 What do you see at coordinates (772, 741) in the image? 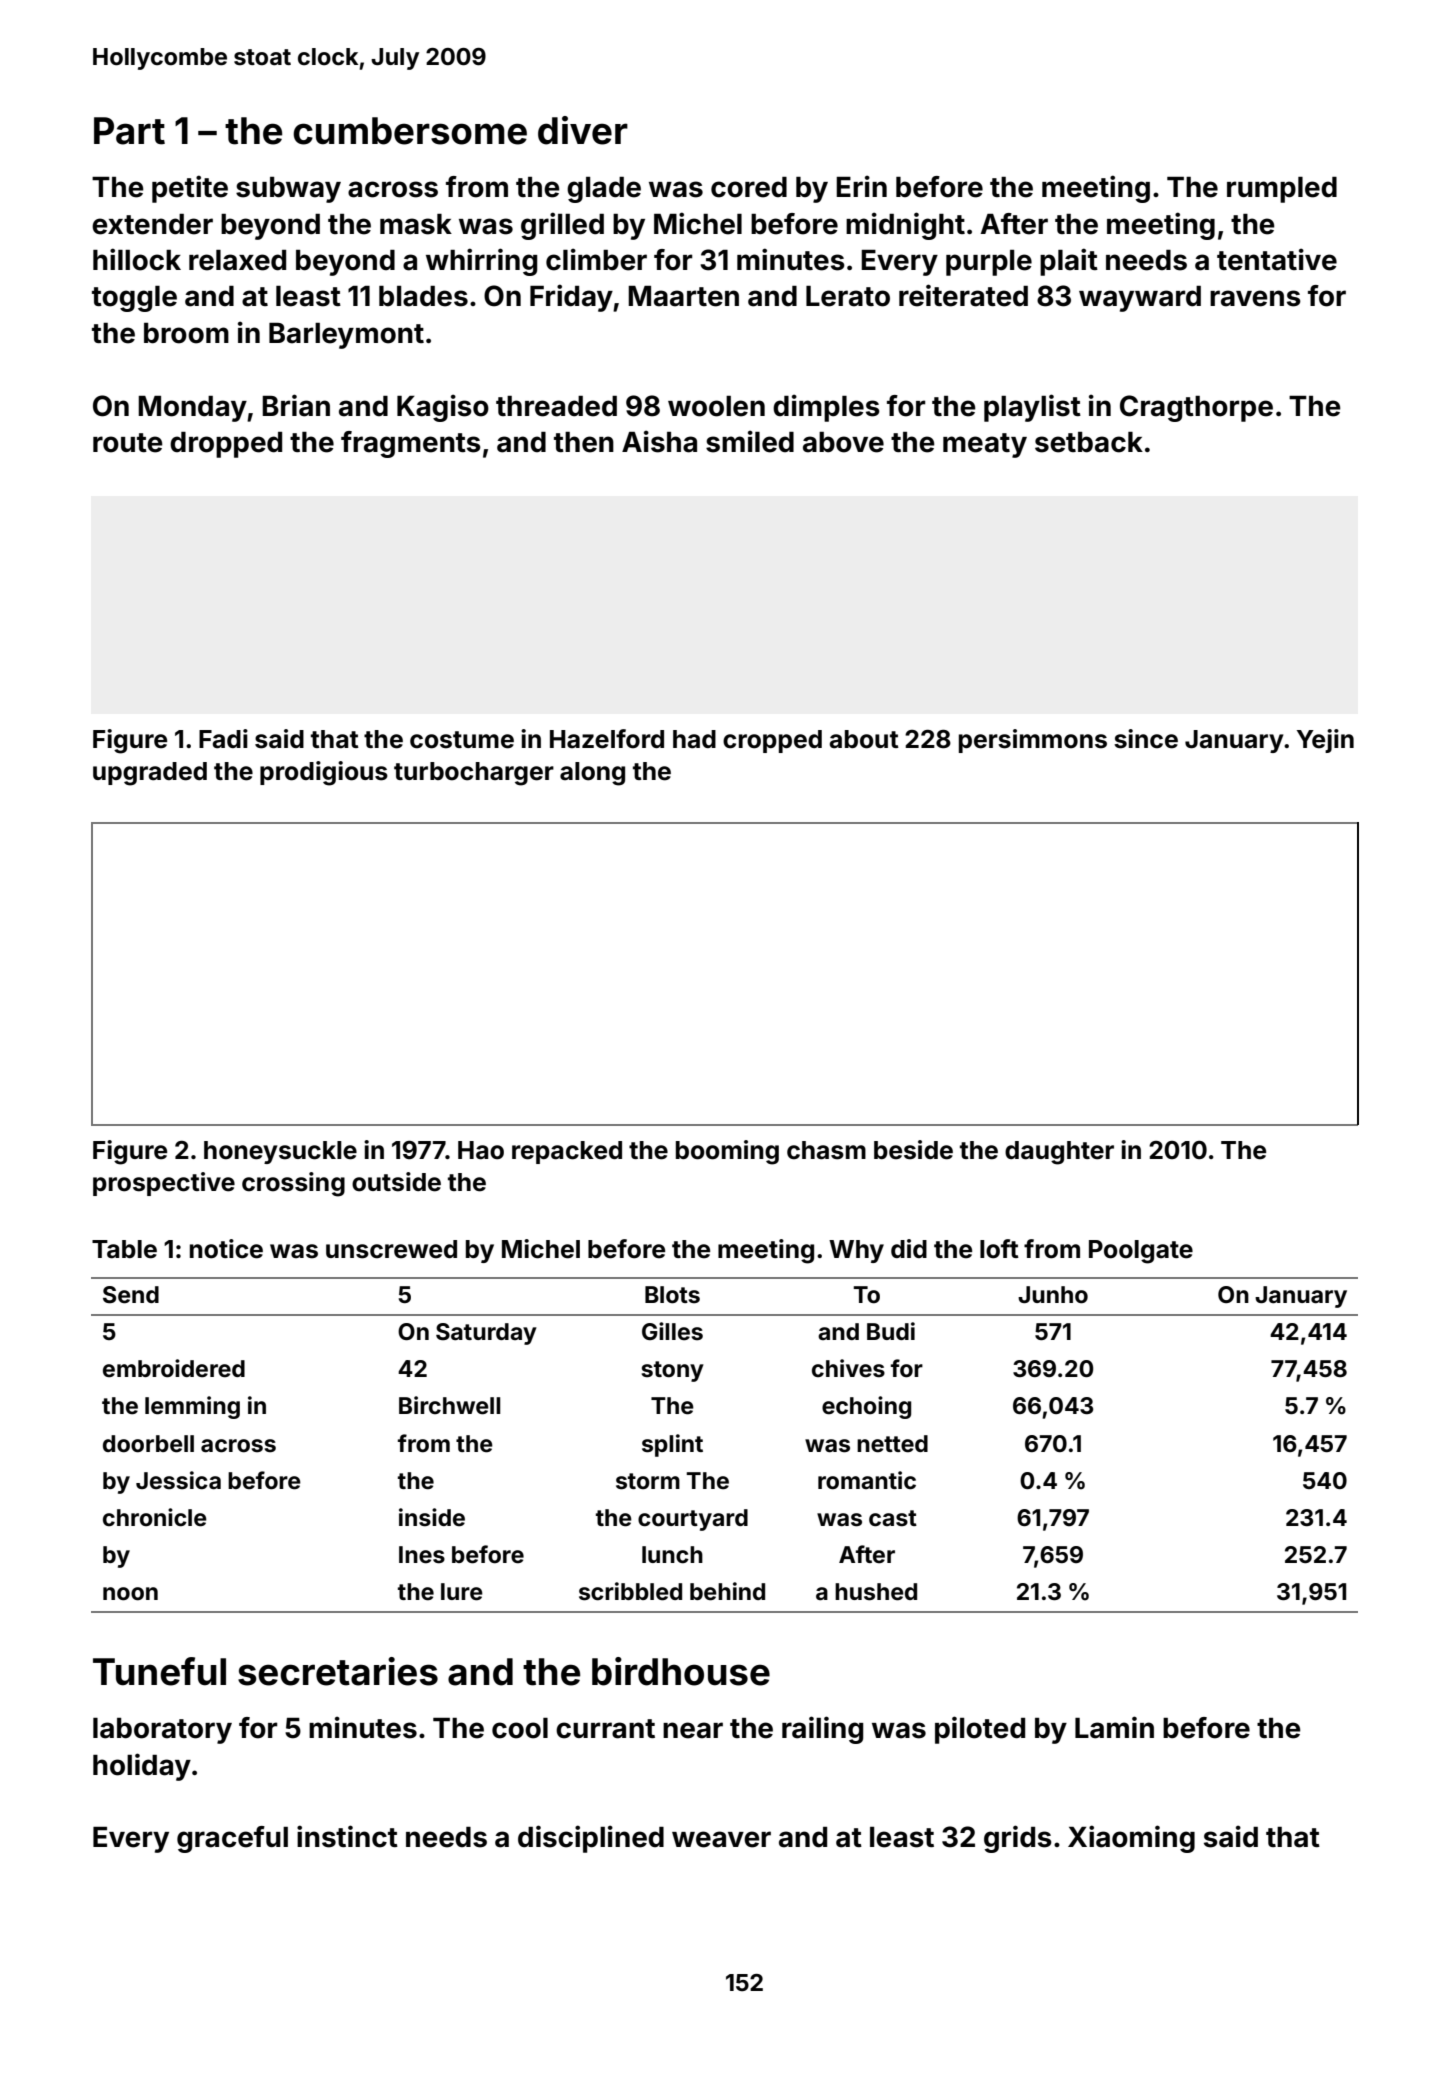
I see `cropped` at bounding box center [772, 741].
